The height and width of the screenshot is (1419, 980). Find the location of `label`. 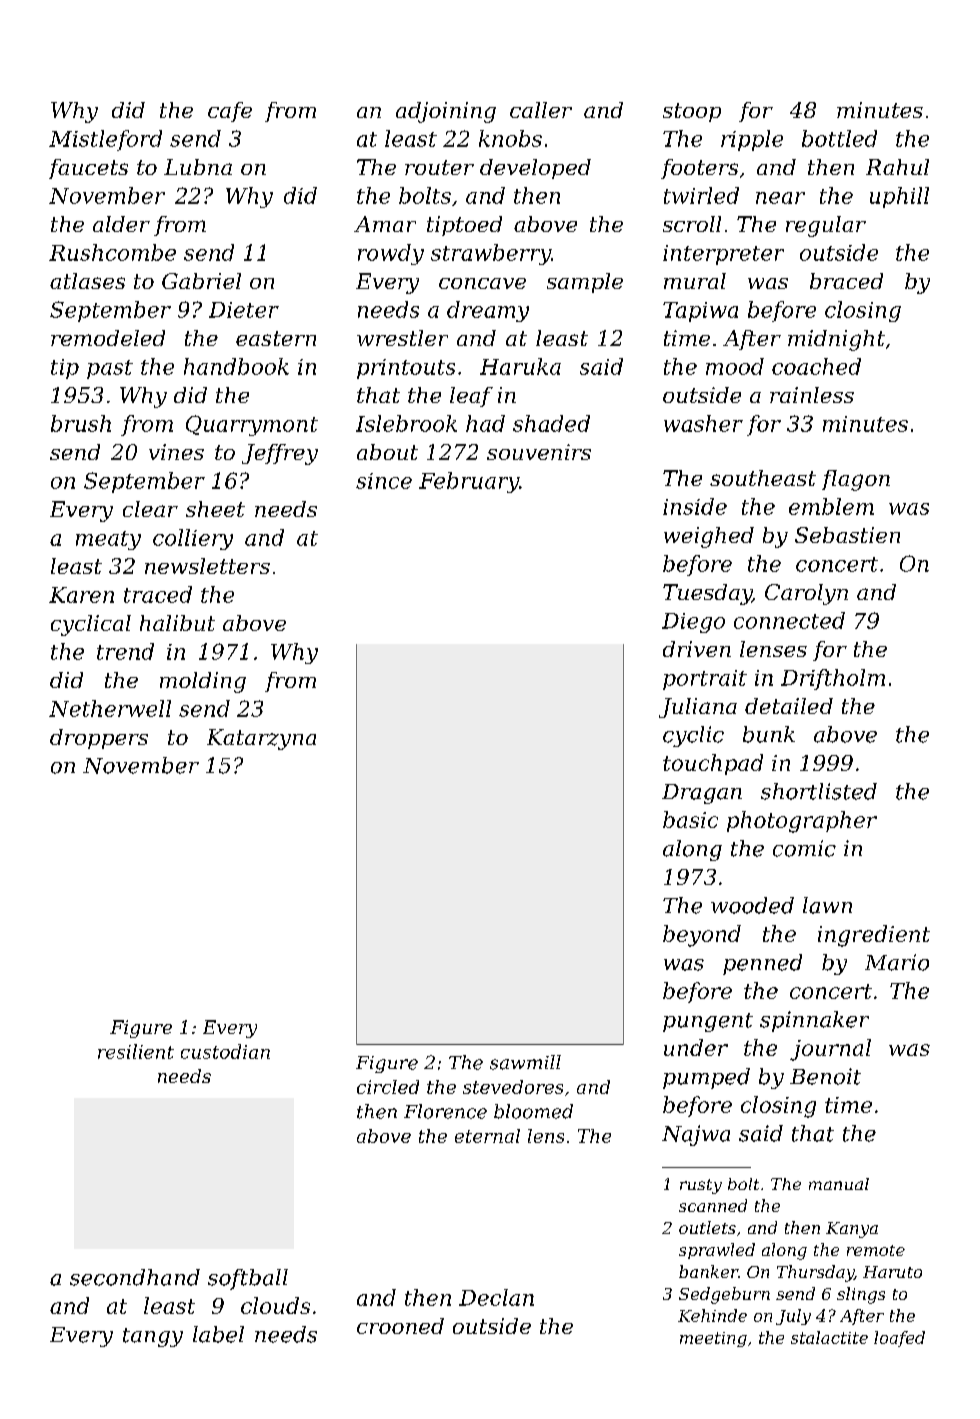

label is located at coordinates (218, 1334).
